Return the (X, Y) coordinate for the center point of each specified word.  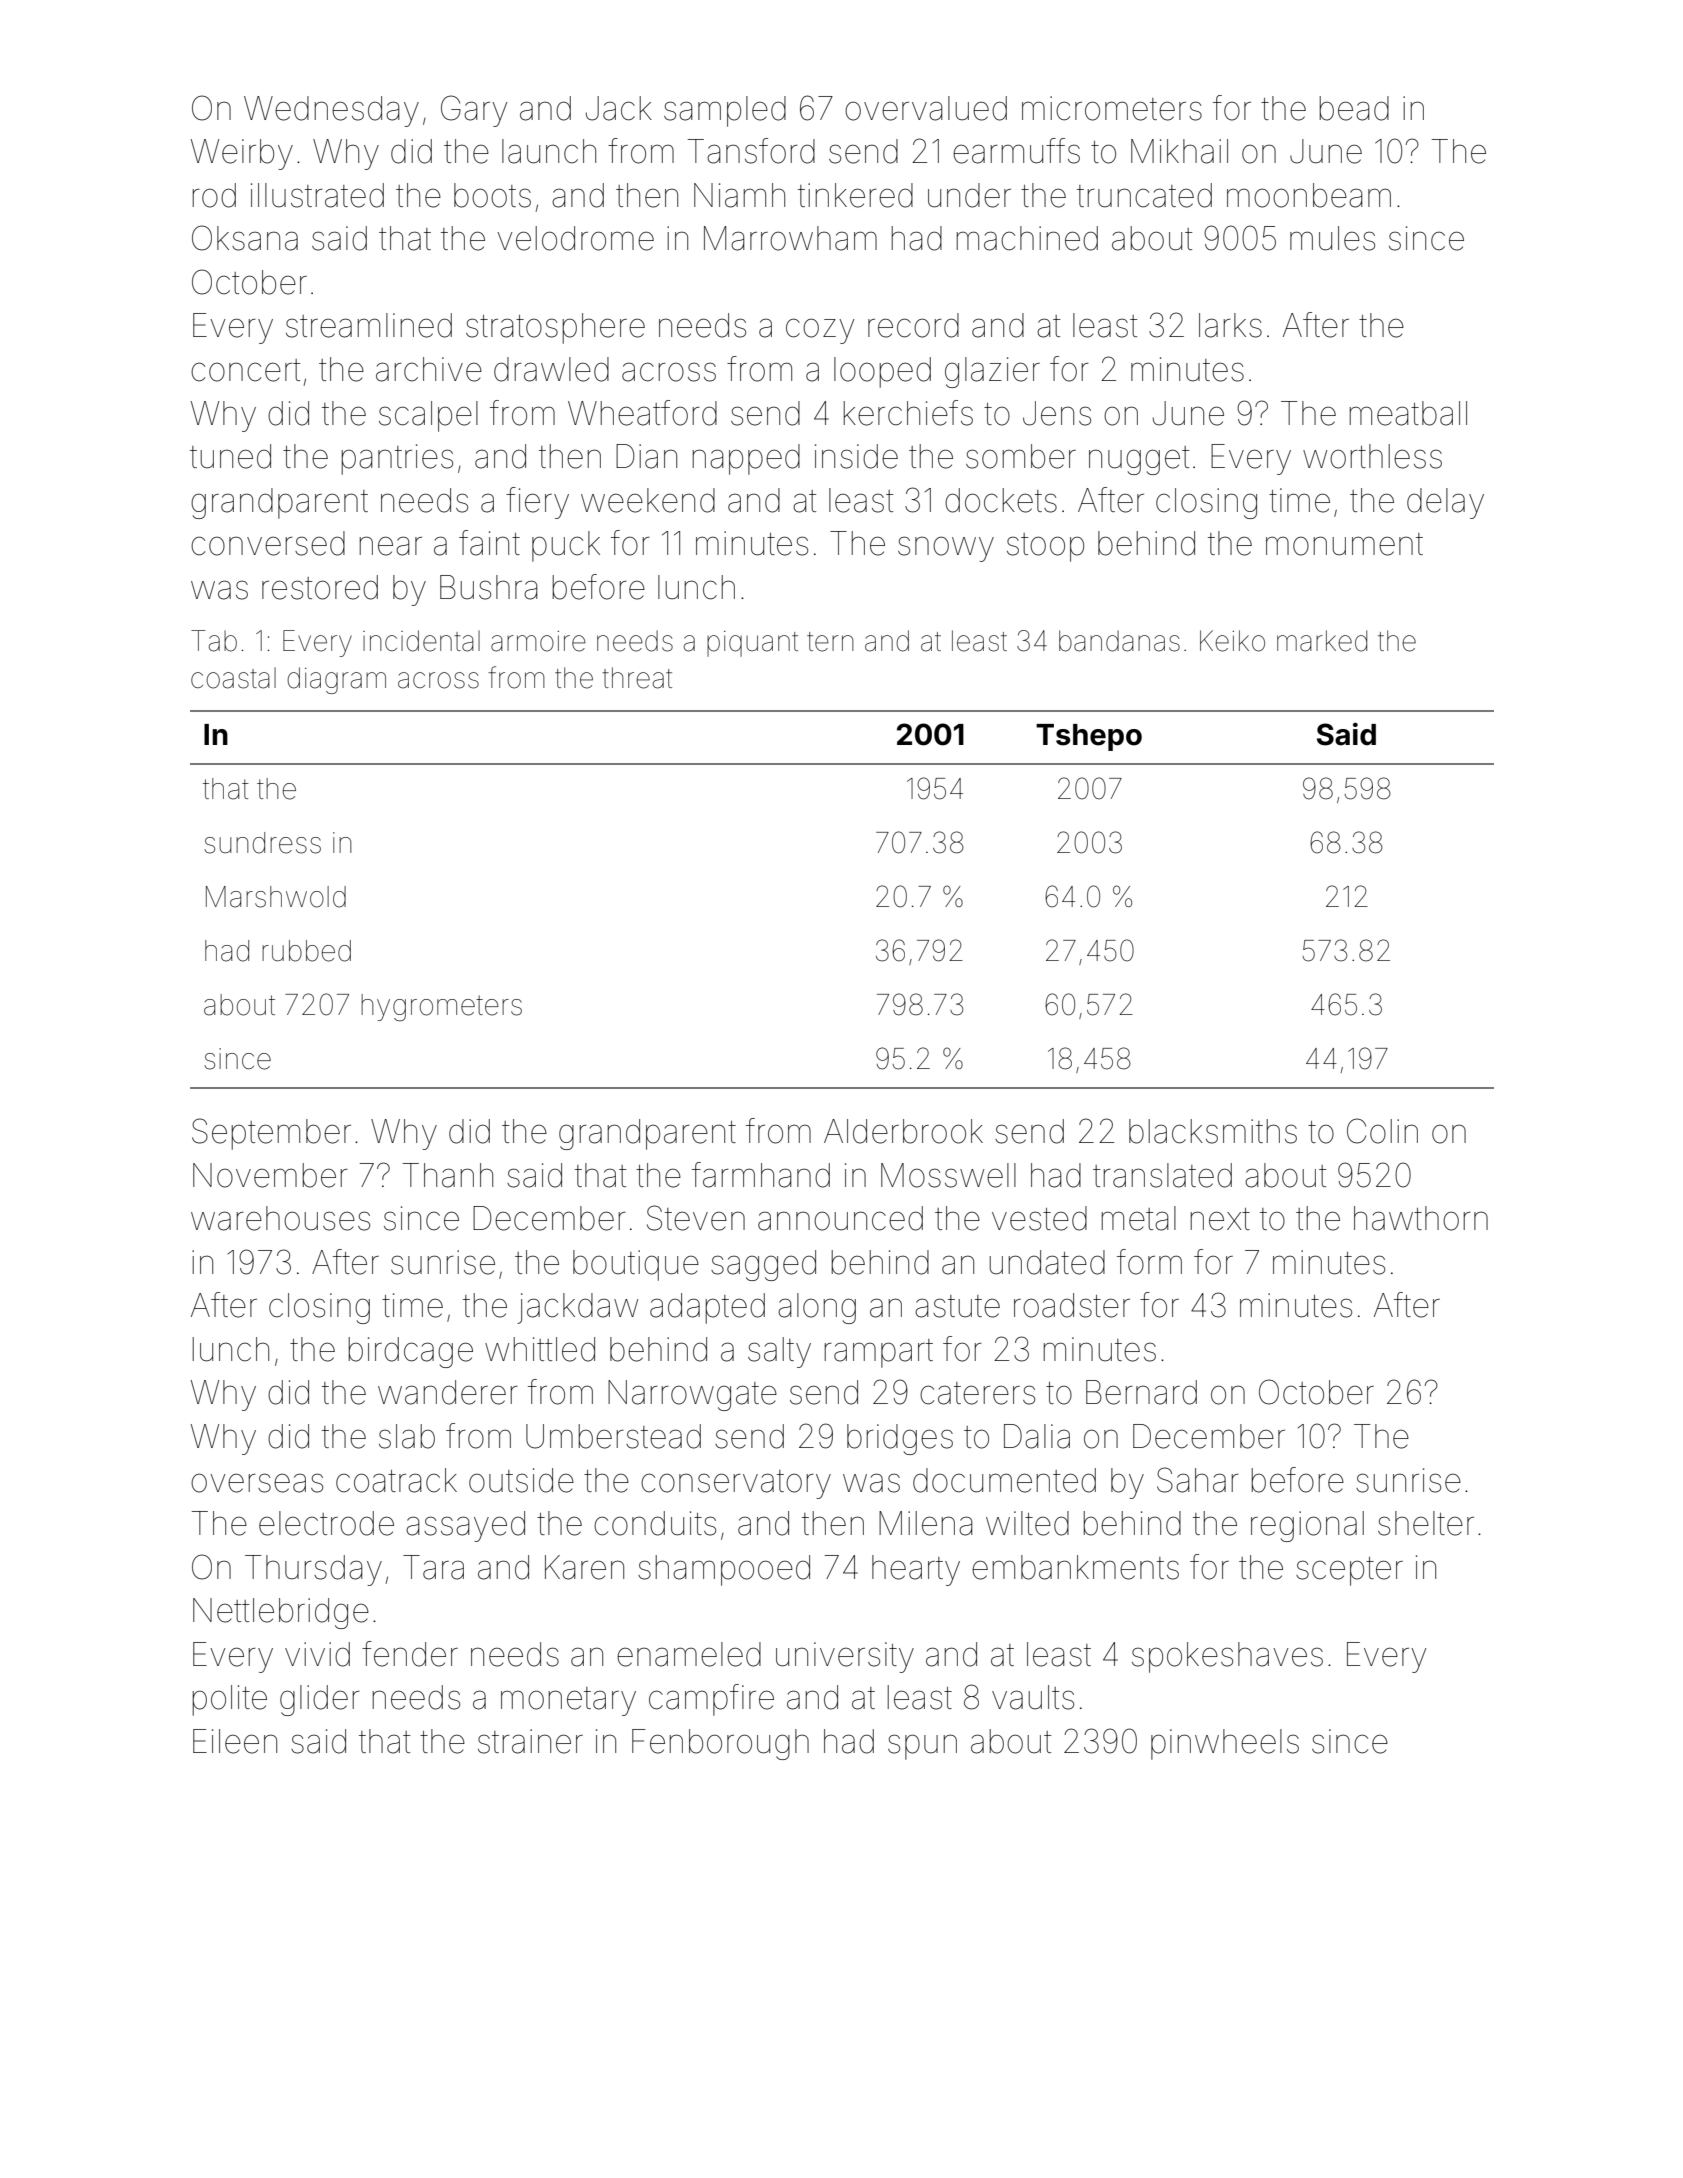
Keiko (1232, 641)
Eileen (235, 1741)
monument (1344, 544)
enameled (689, 1654)
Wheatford (642, 413)
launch (549, 151)
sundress (262, 843)
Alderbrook (903, 1131)
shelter (1426, 1523)
